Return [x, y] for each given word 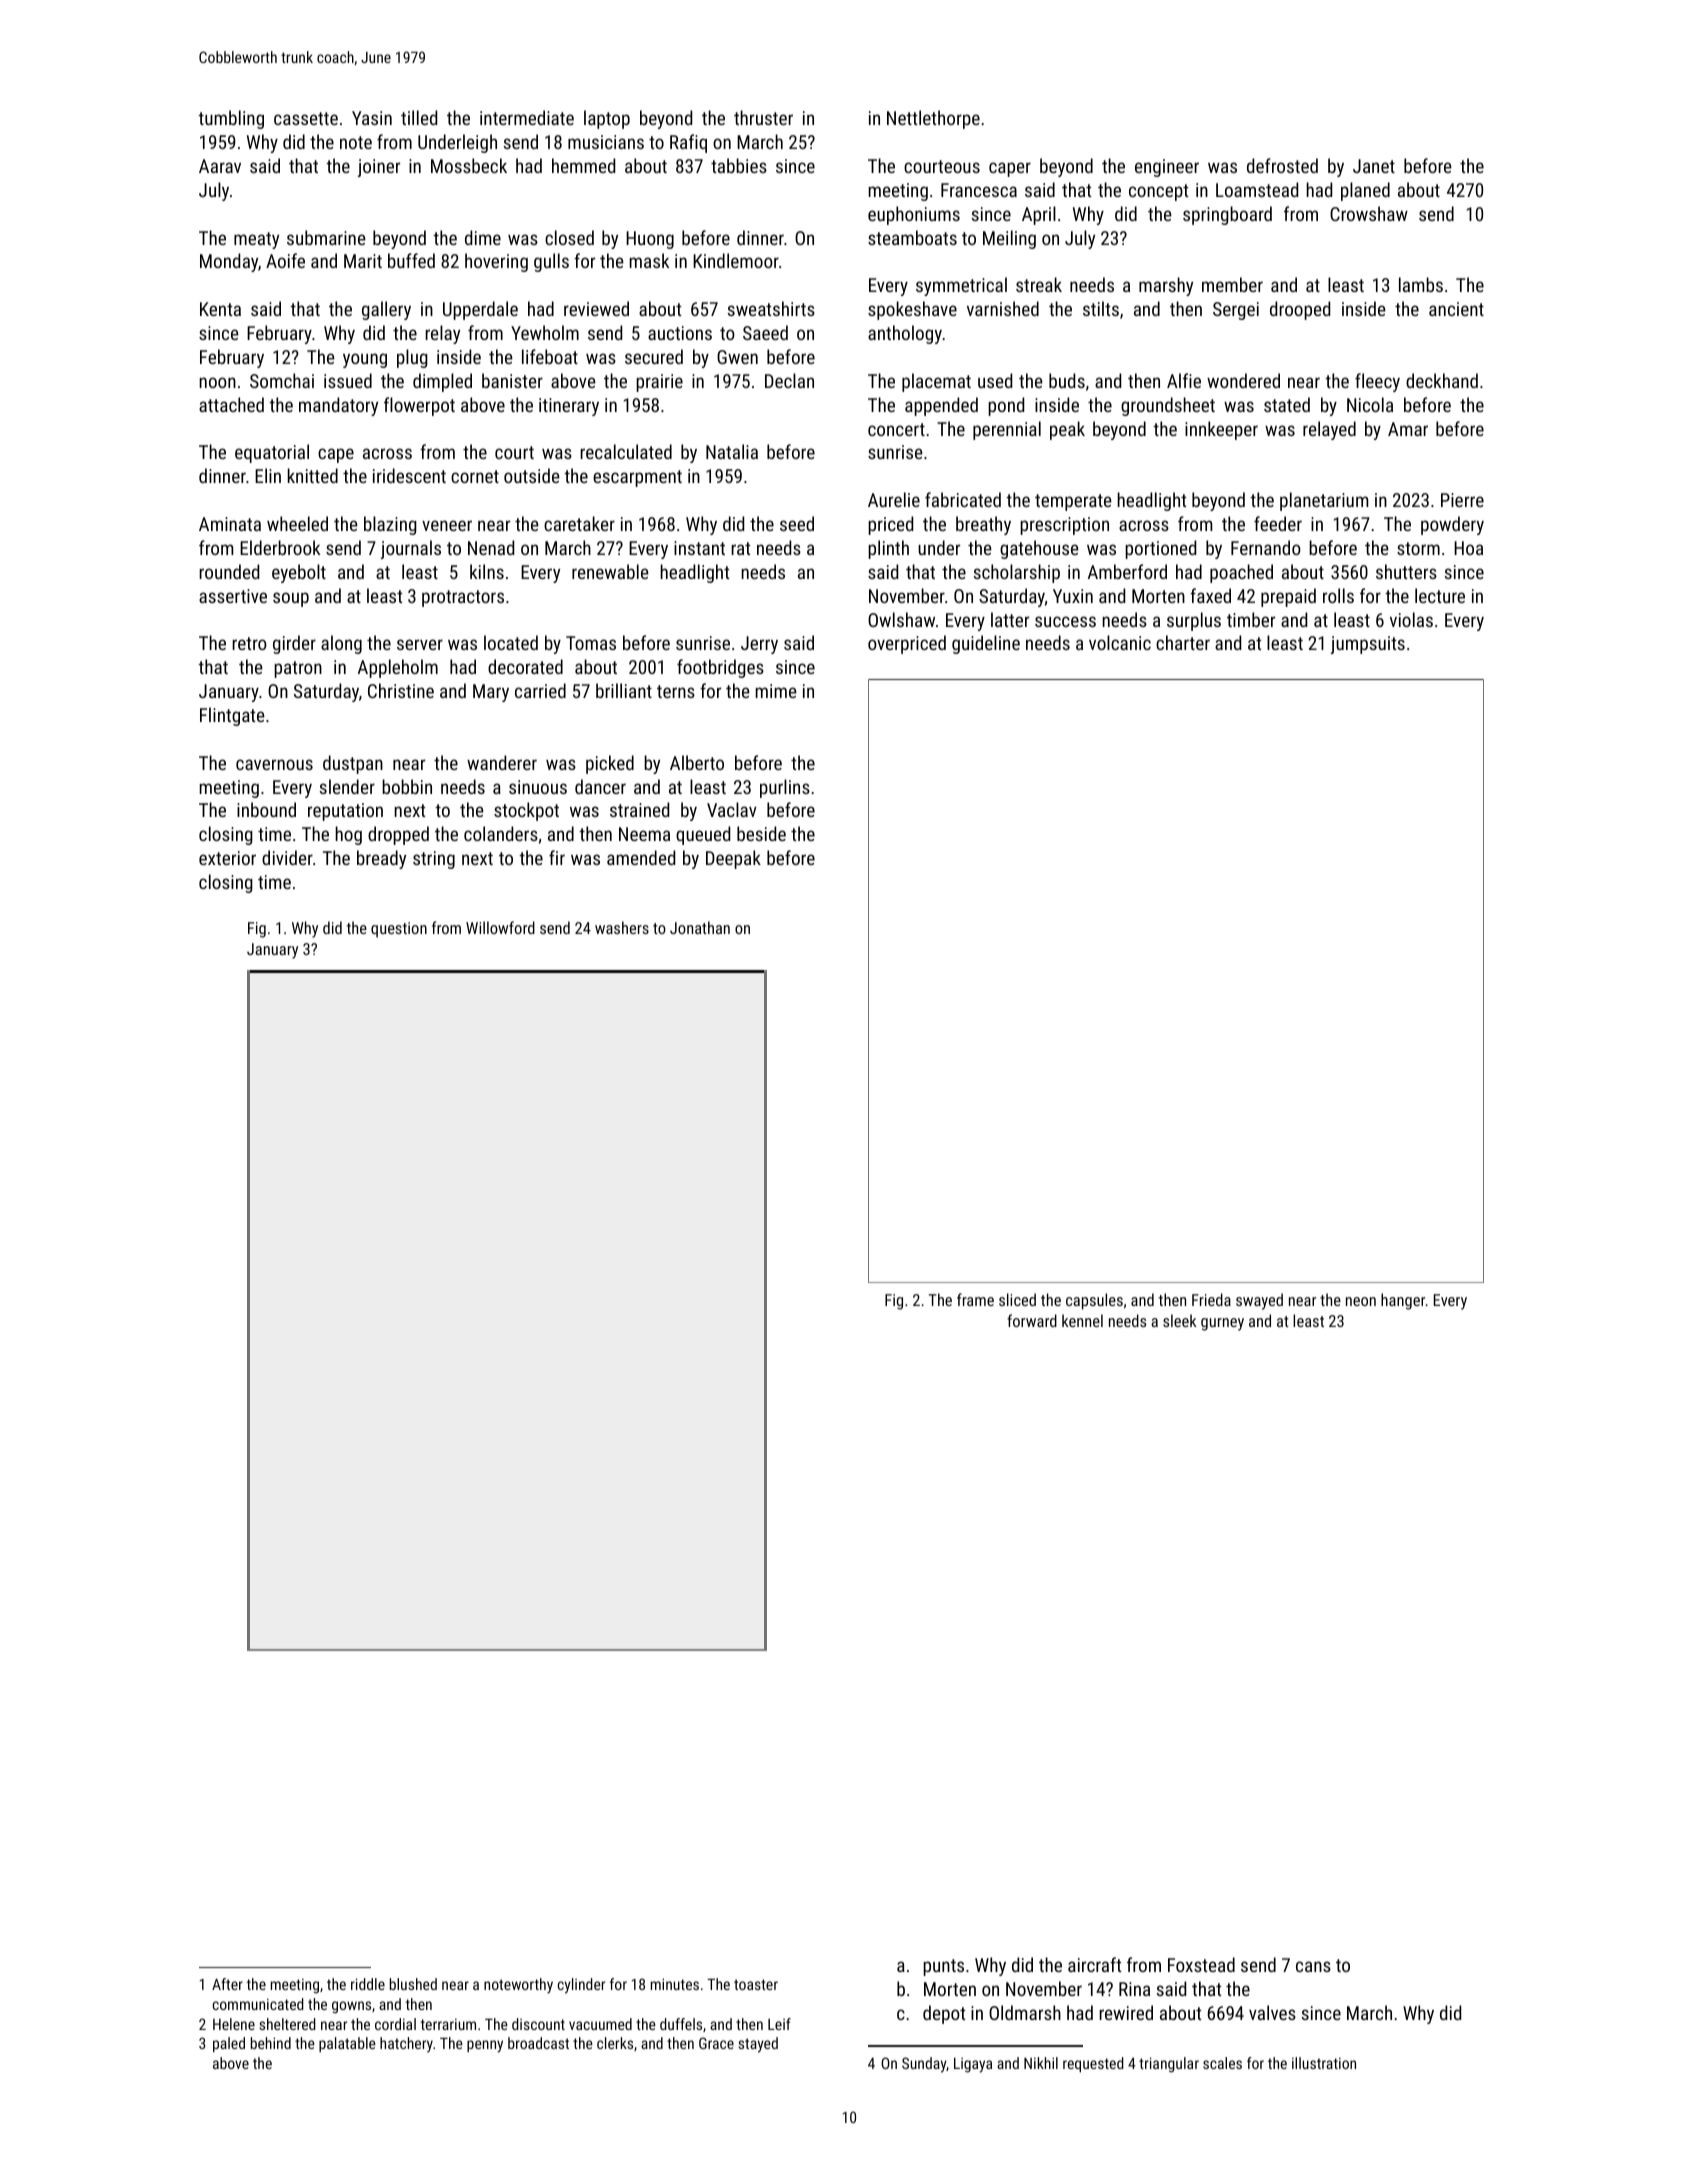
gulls [551, 262]
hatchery [406, 2045]
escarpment [637, 478]
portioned [1160, 549]
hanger [1403, 1301]
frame [975, 1299]
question [399, 930]
